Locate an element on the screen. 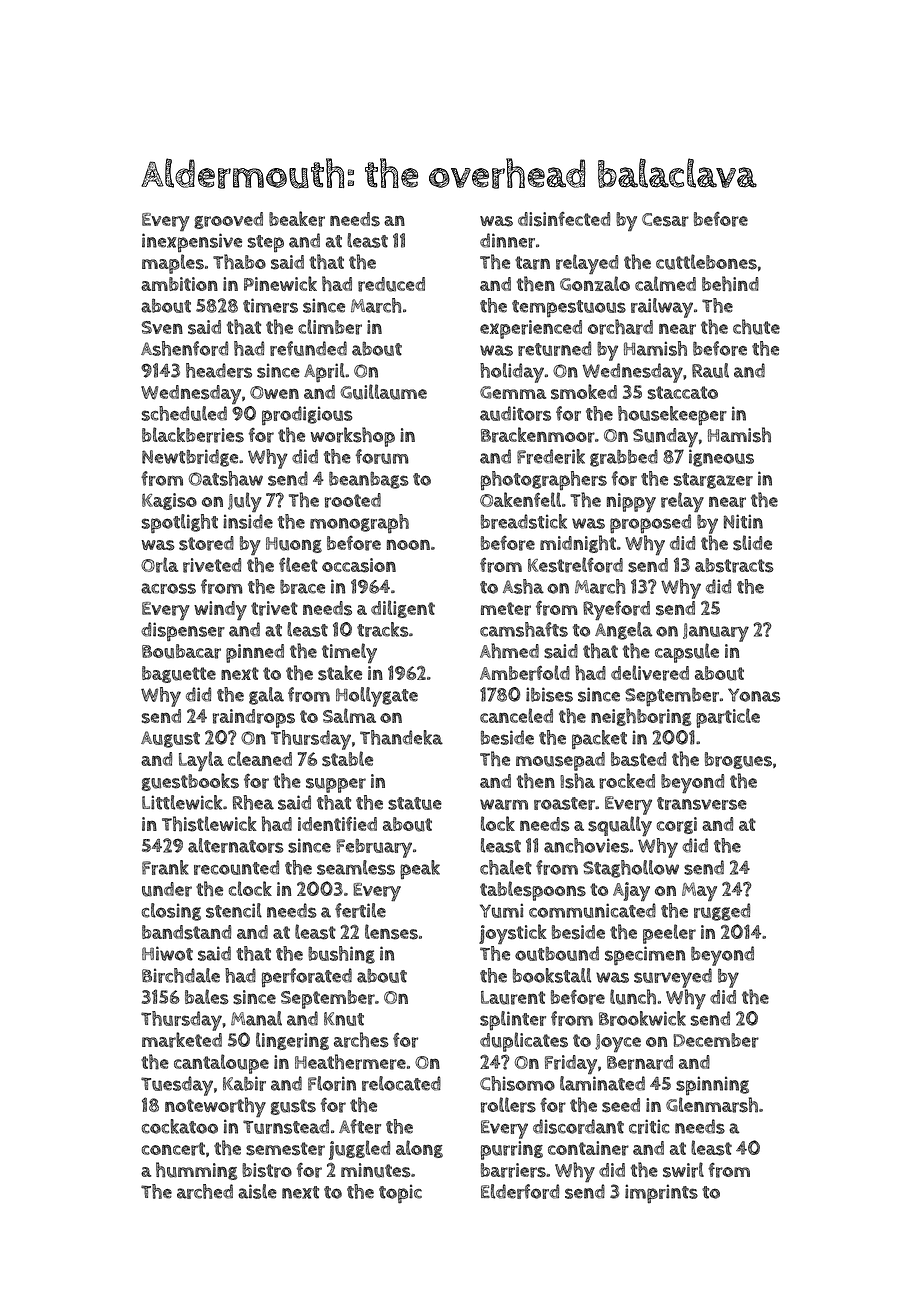 The width and height of the screenshot is (924, 1314). spotlight is located at coordinates (180, 524).
